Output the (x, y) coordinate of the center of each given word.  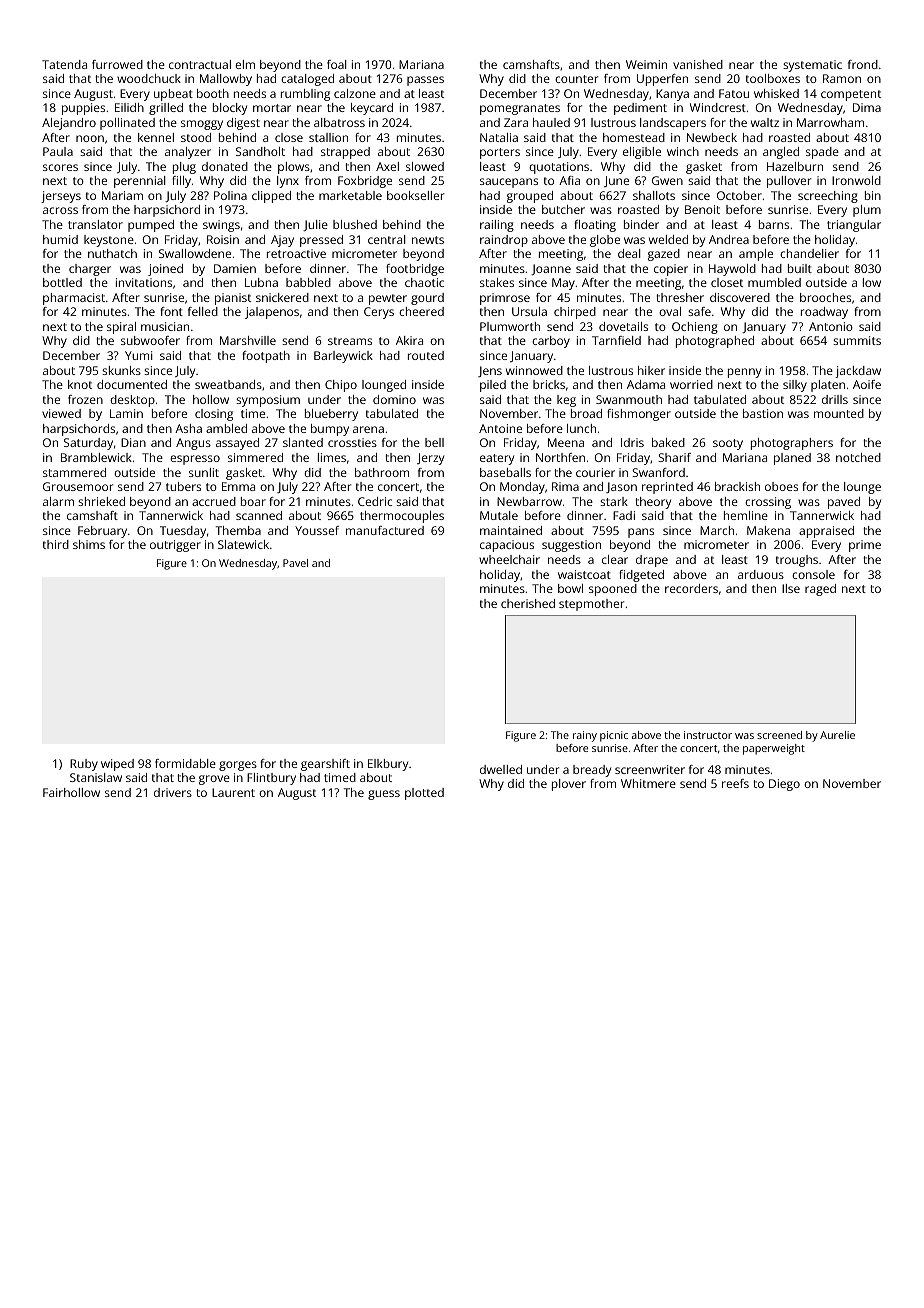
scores (60, 167)
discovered (740, 297)
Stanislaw (96, 777)
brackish (737, 486)
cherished (528, 603)
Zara (516, 122)
